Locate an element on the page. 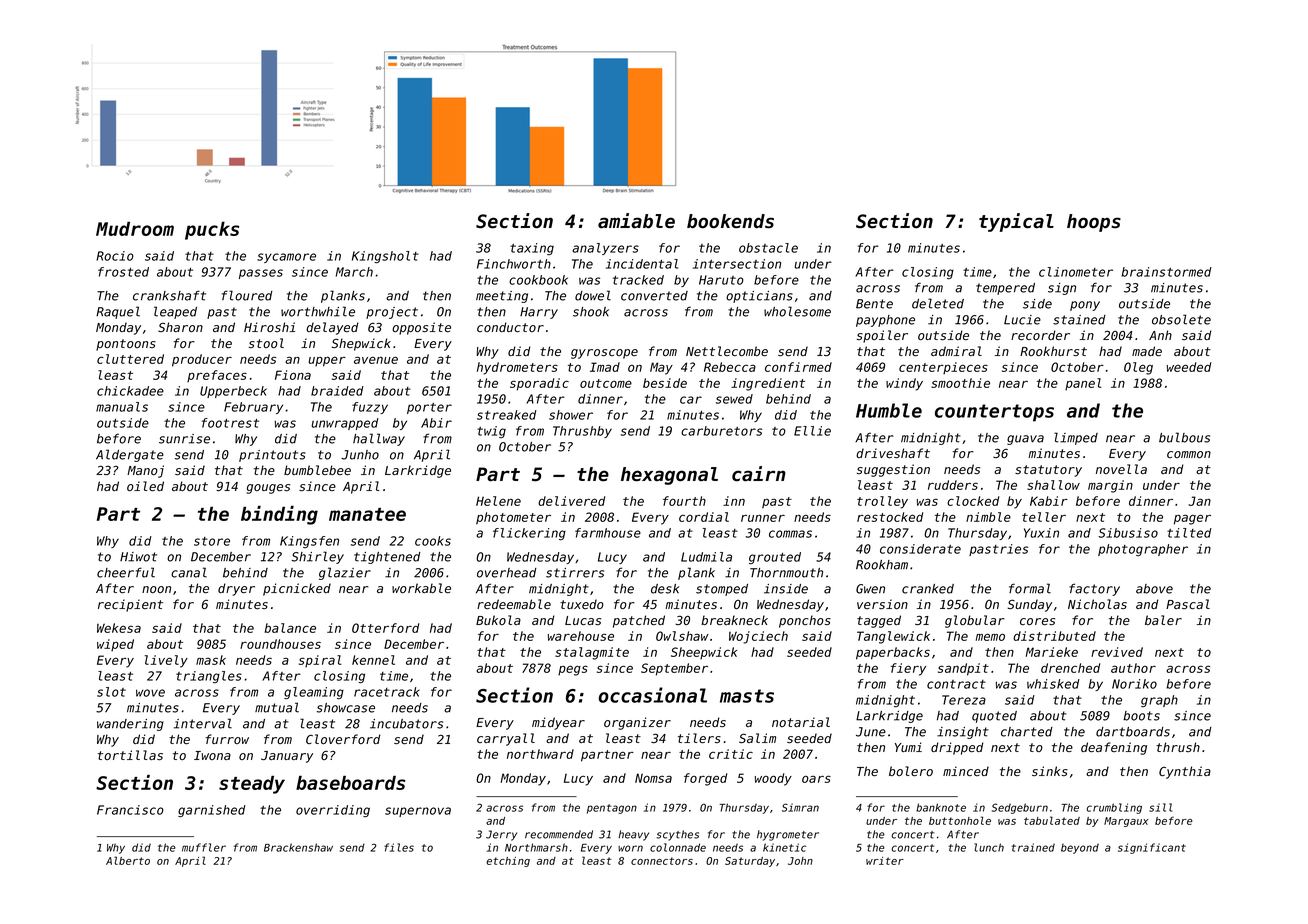 This image has height=924, width=1308. amiable is located at coordinates (636, 221).
